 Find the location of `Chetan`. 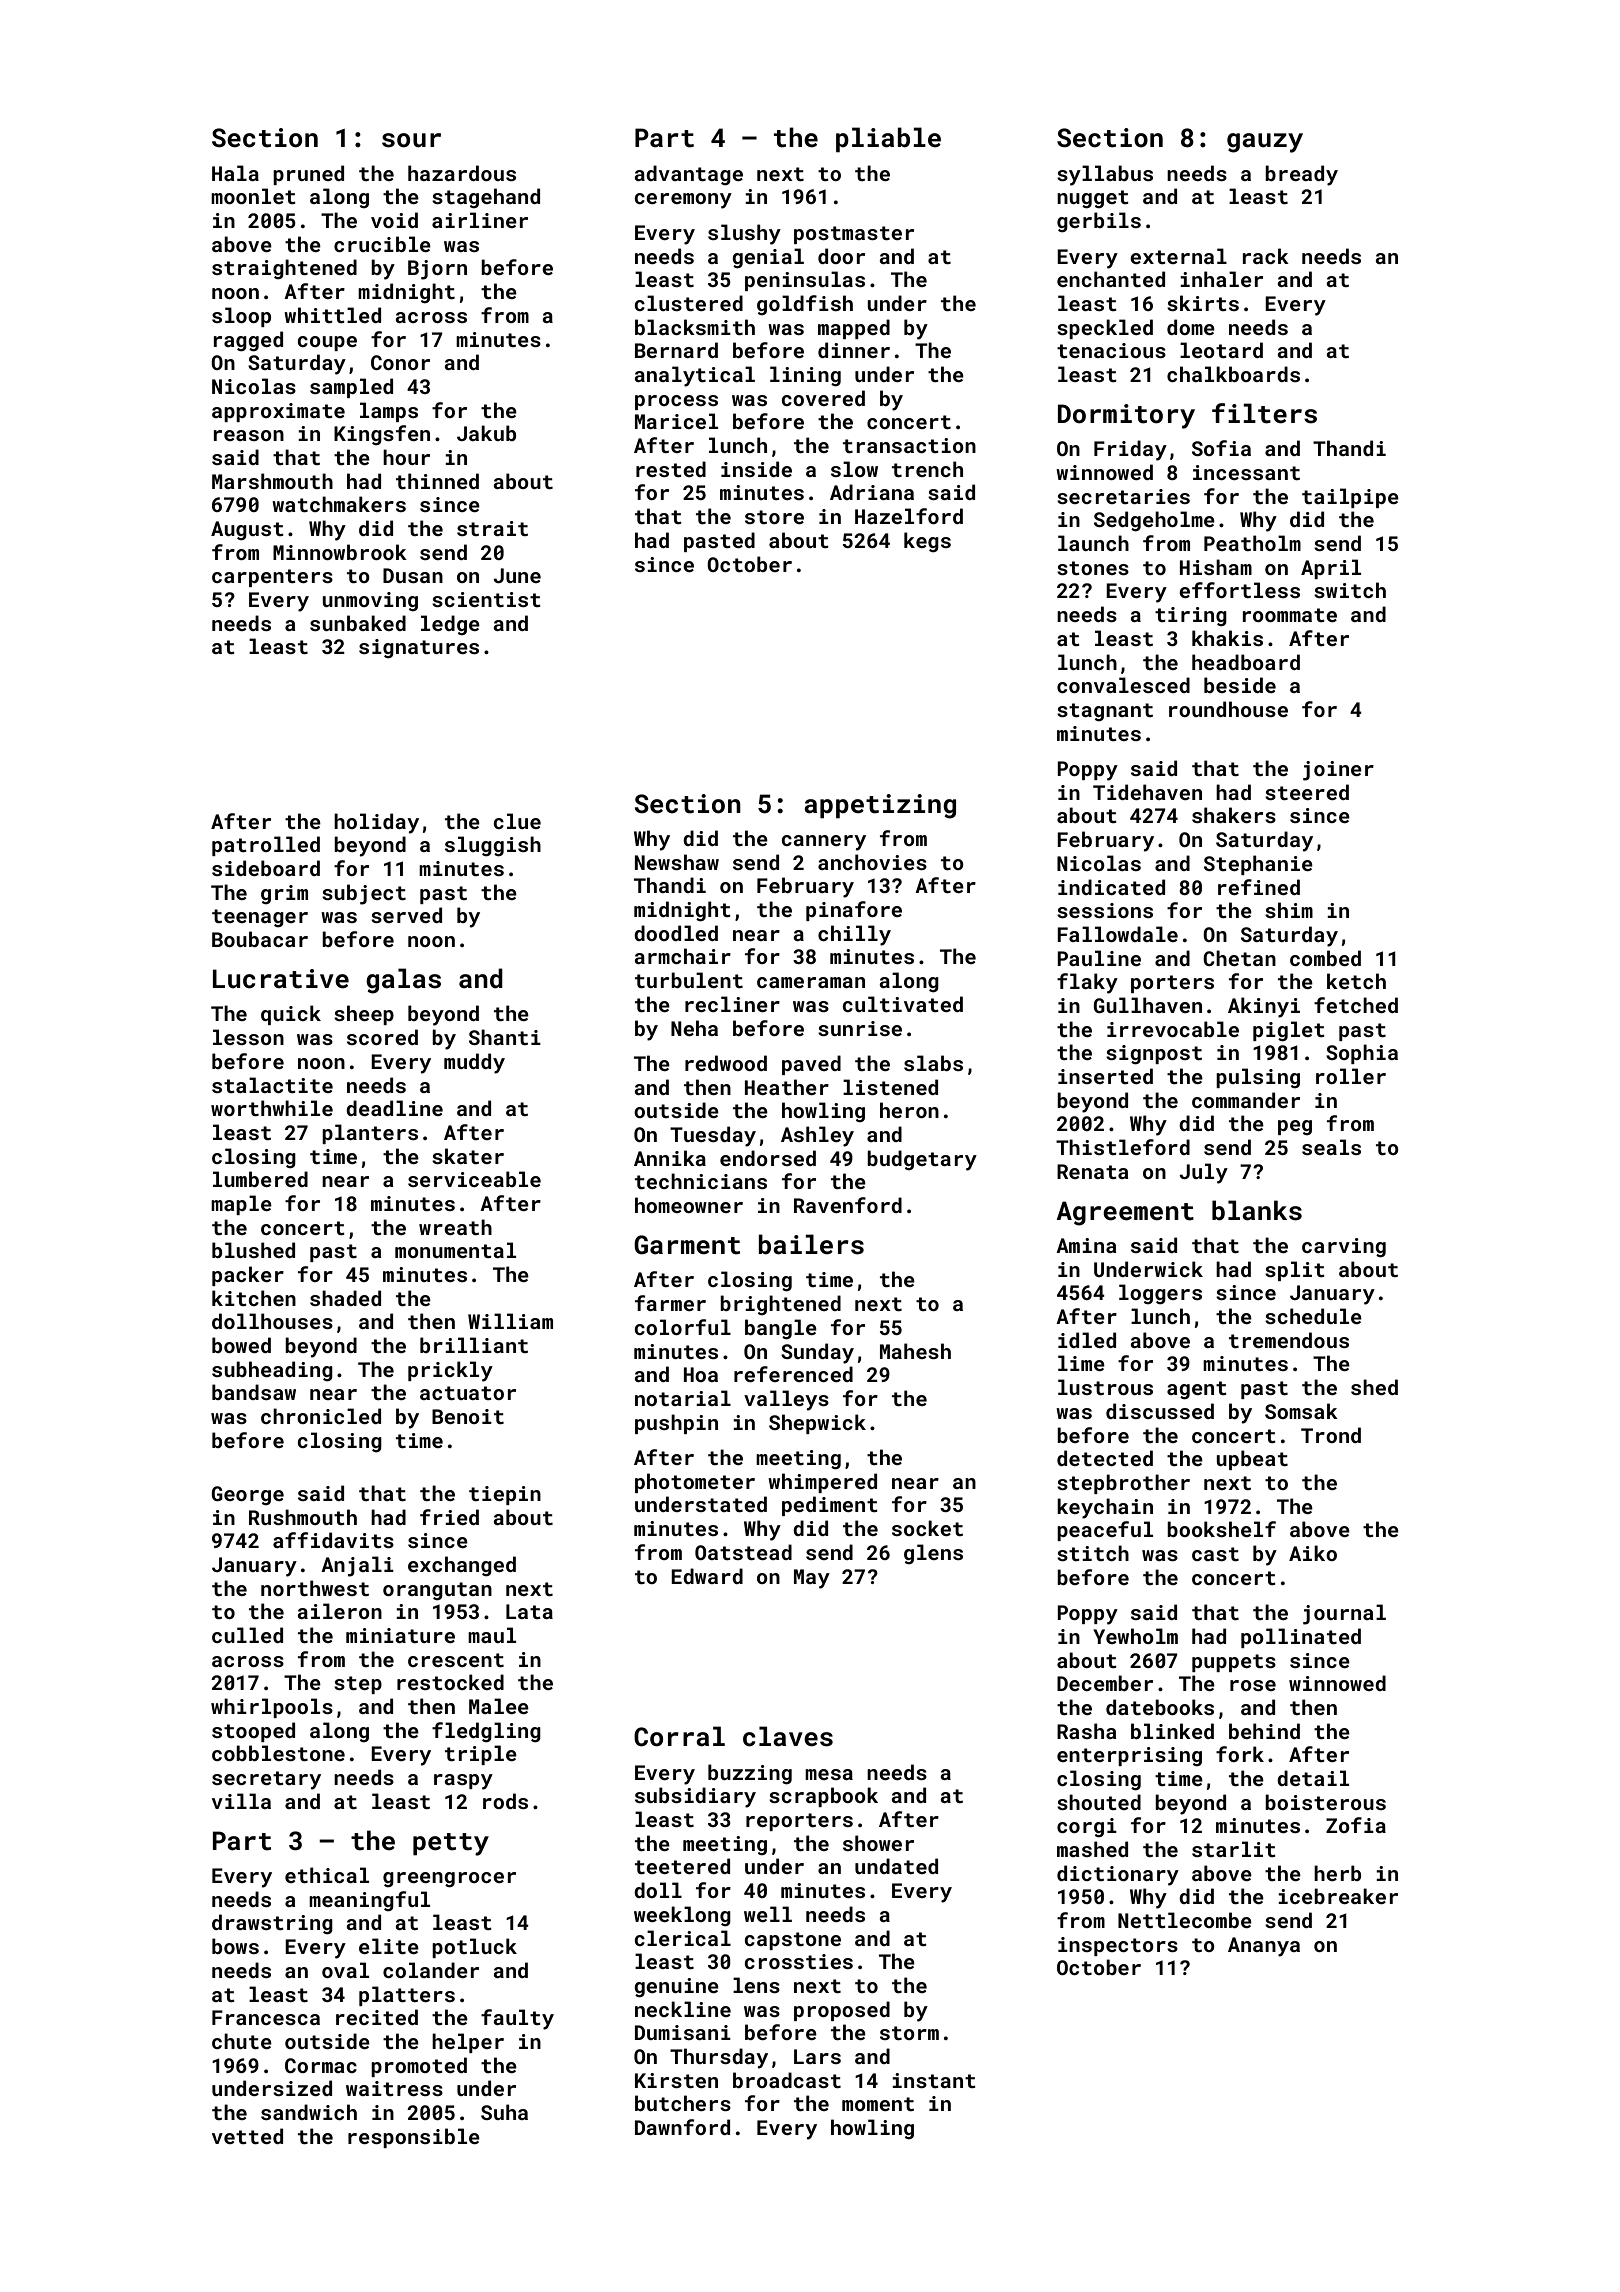

Chetan is located at coordinates (1239, 958).
